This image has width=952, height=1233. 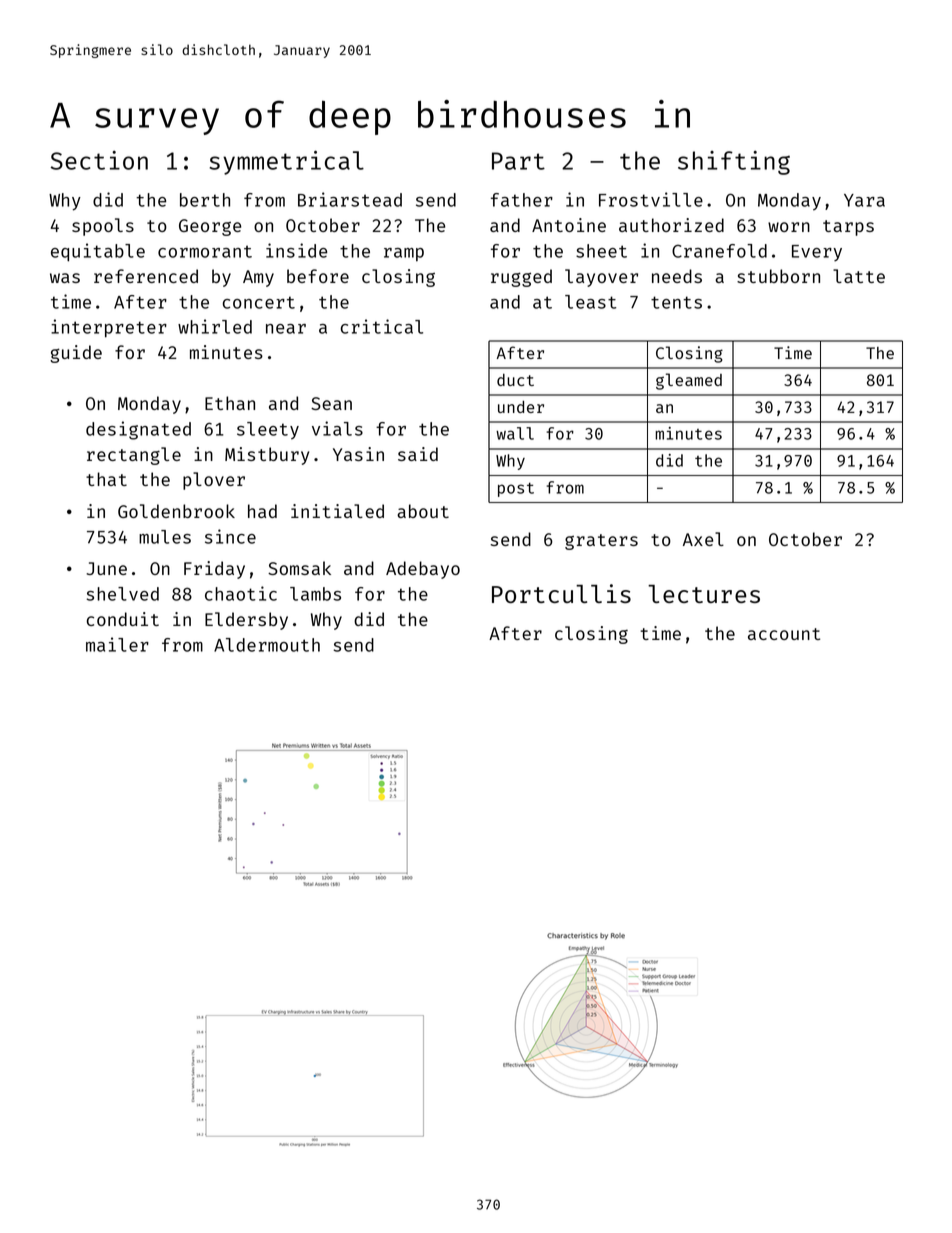 What do you see at coordinates (423, 570) in the image?
I see `Adebayo` at bounding box center [423, 570].
